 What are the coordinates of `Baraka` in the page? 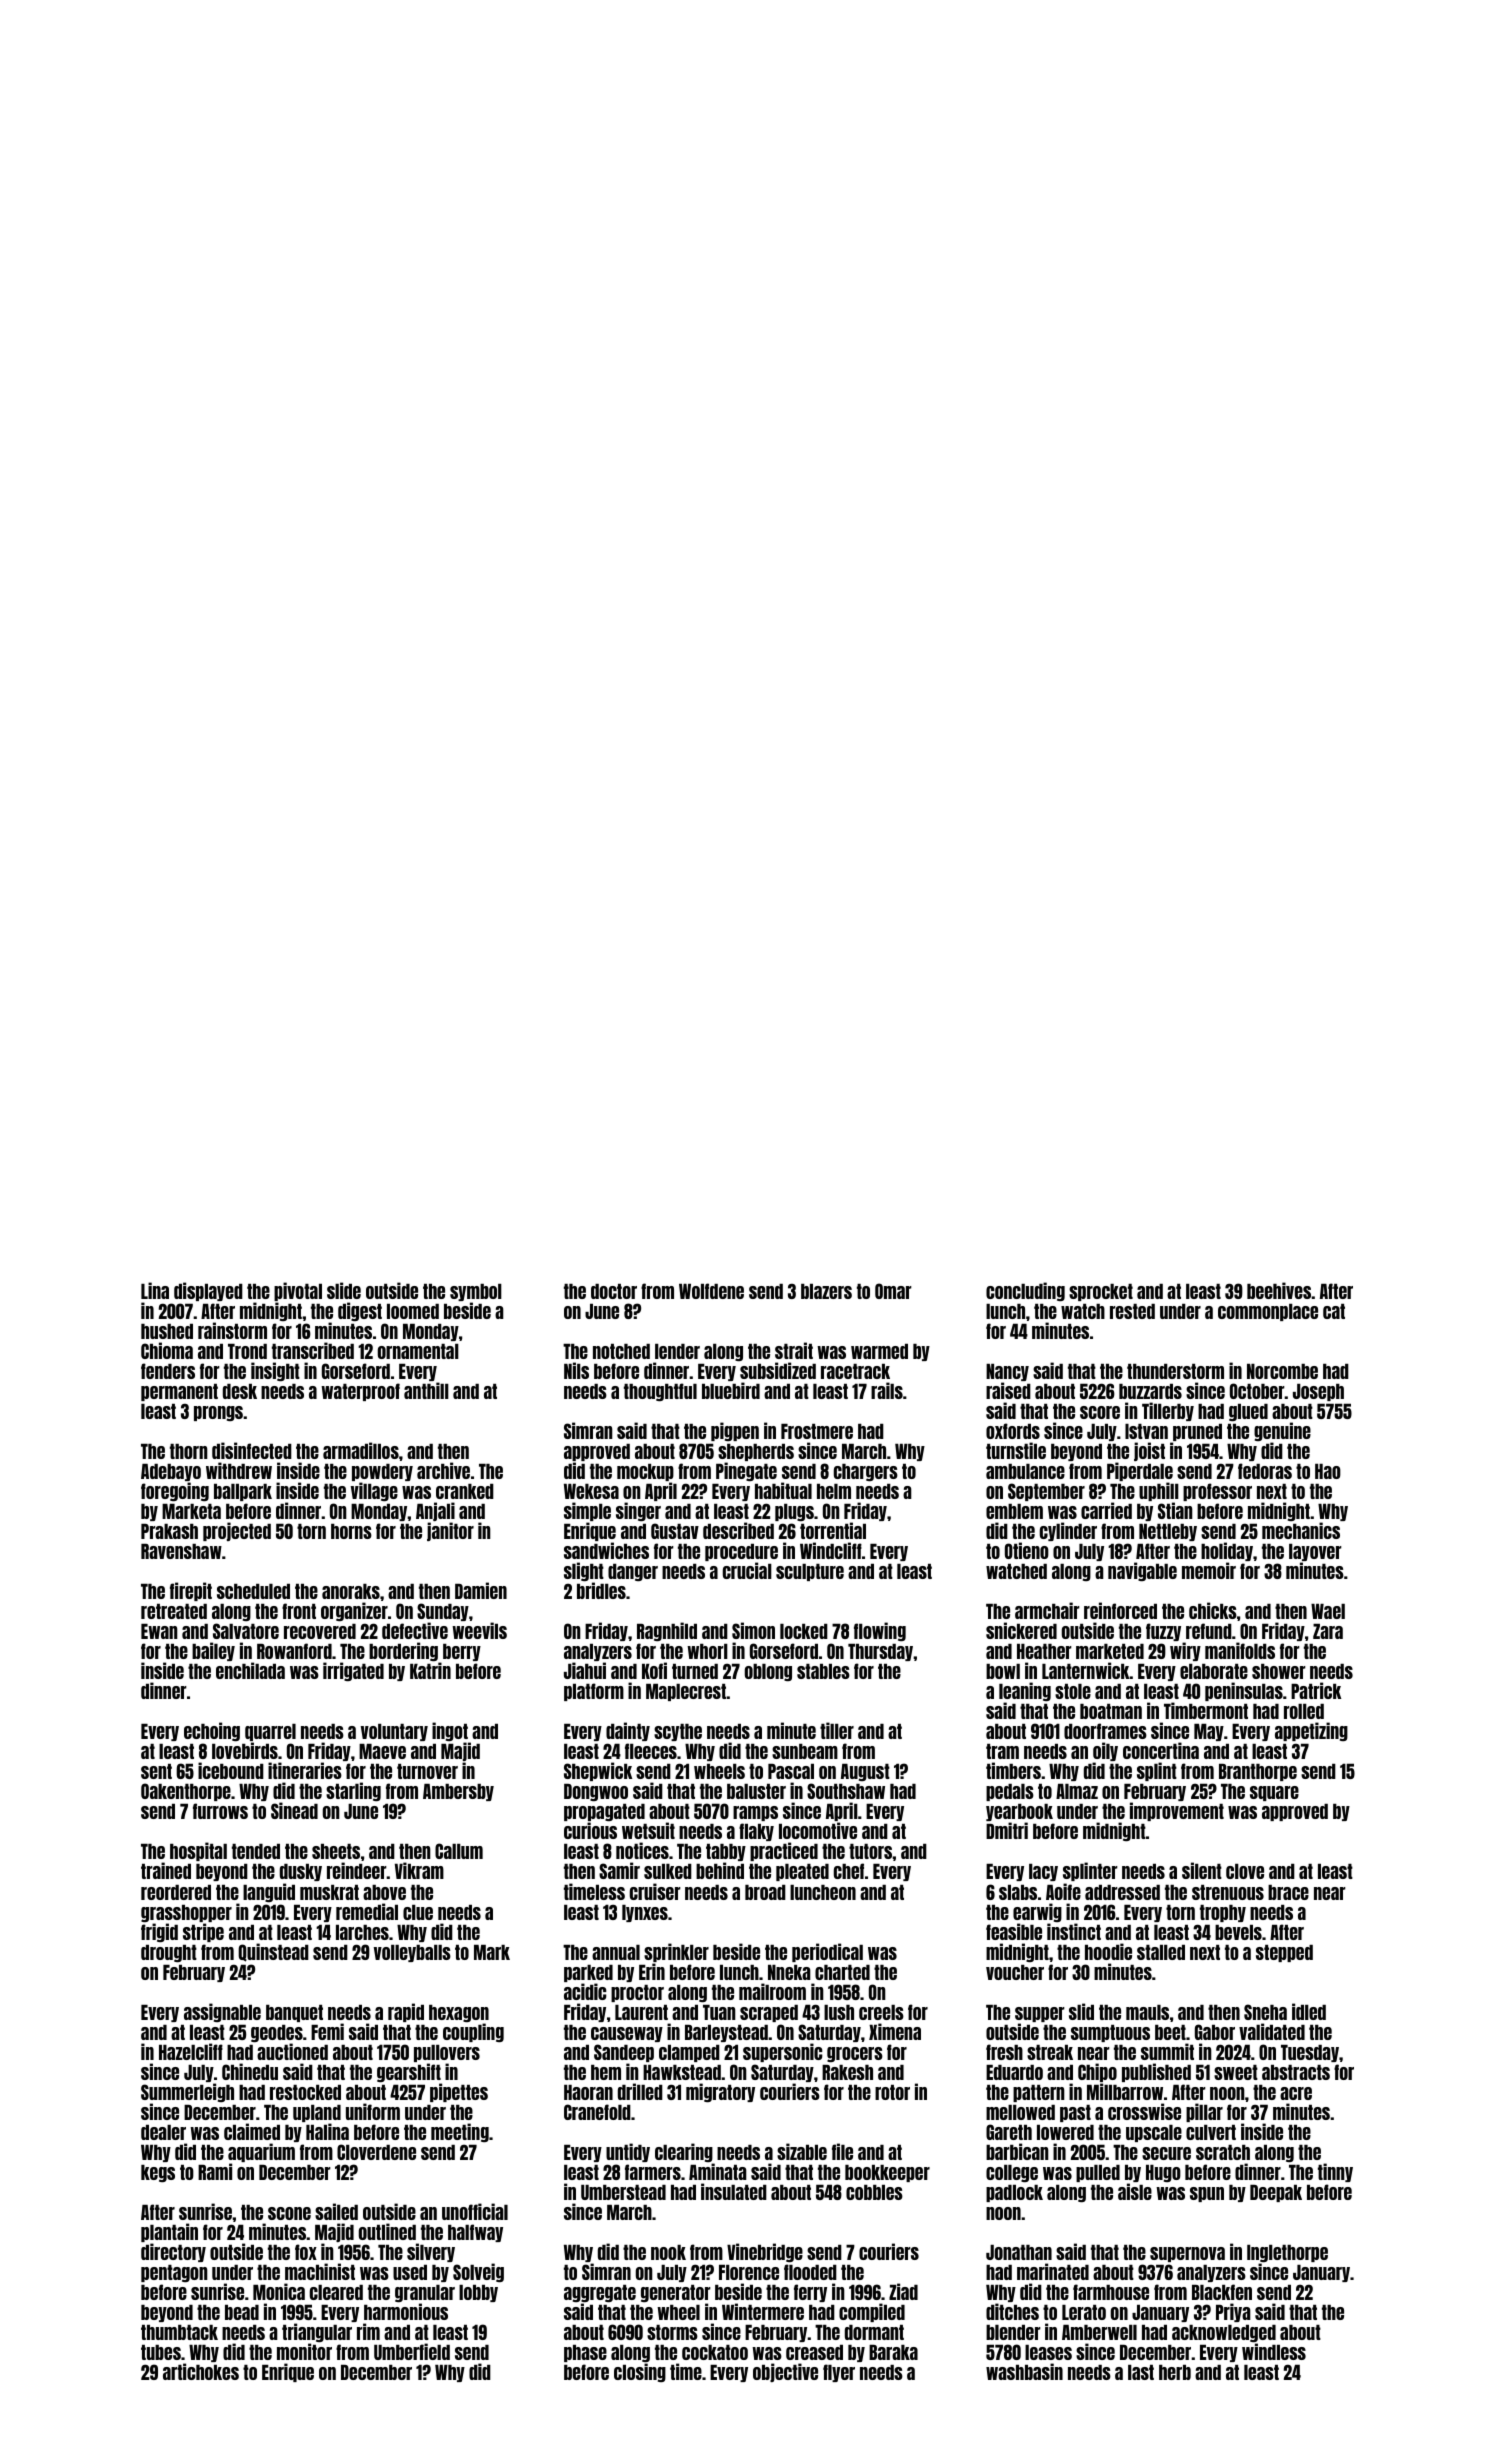 It's located at (893, 2352).
